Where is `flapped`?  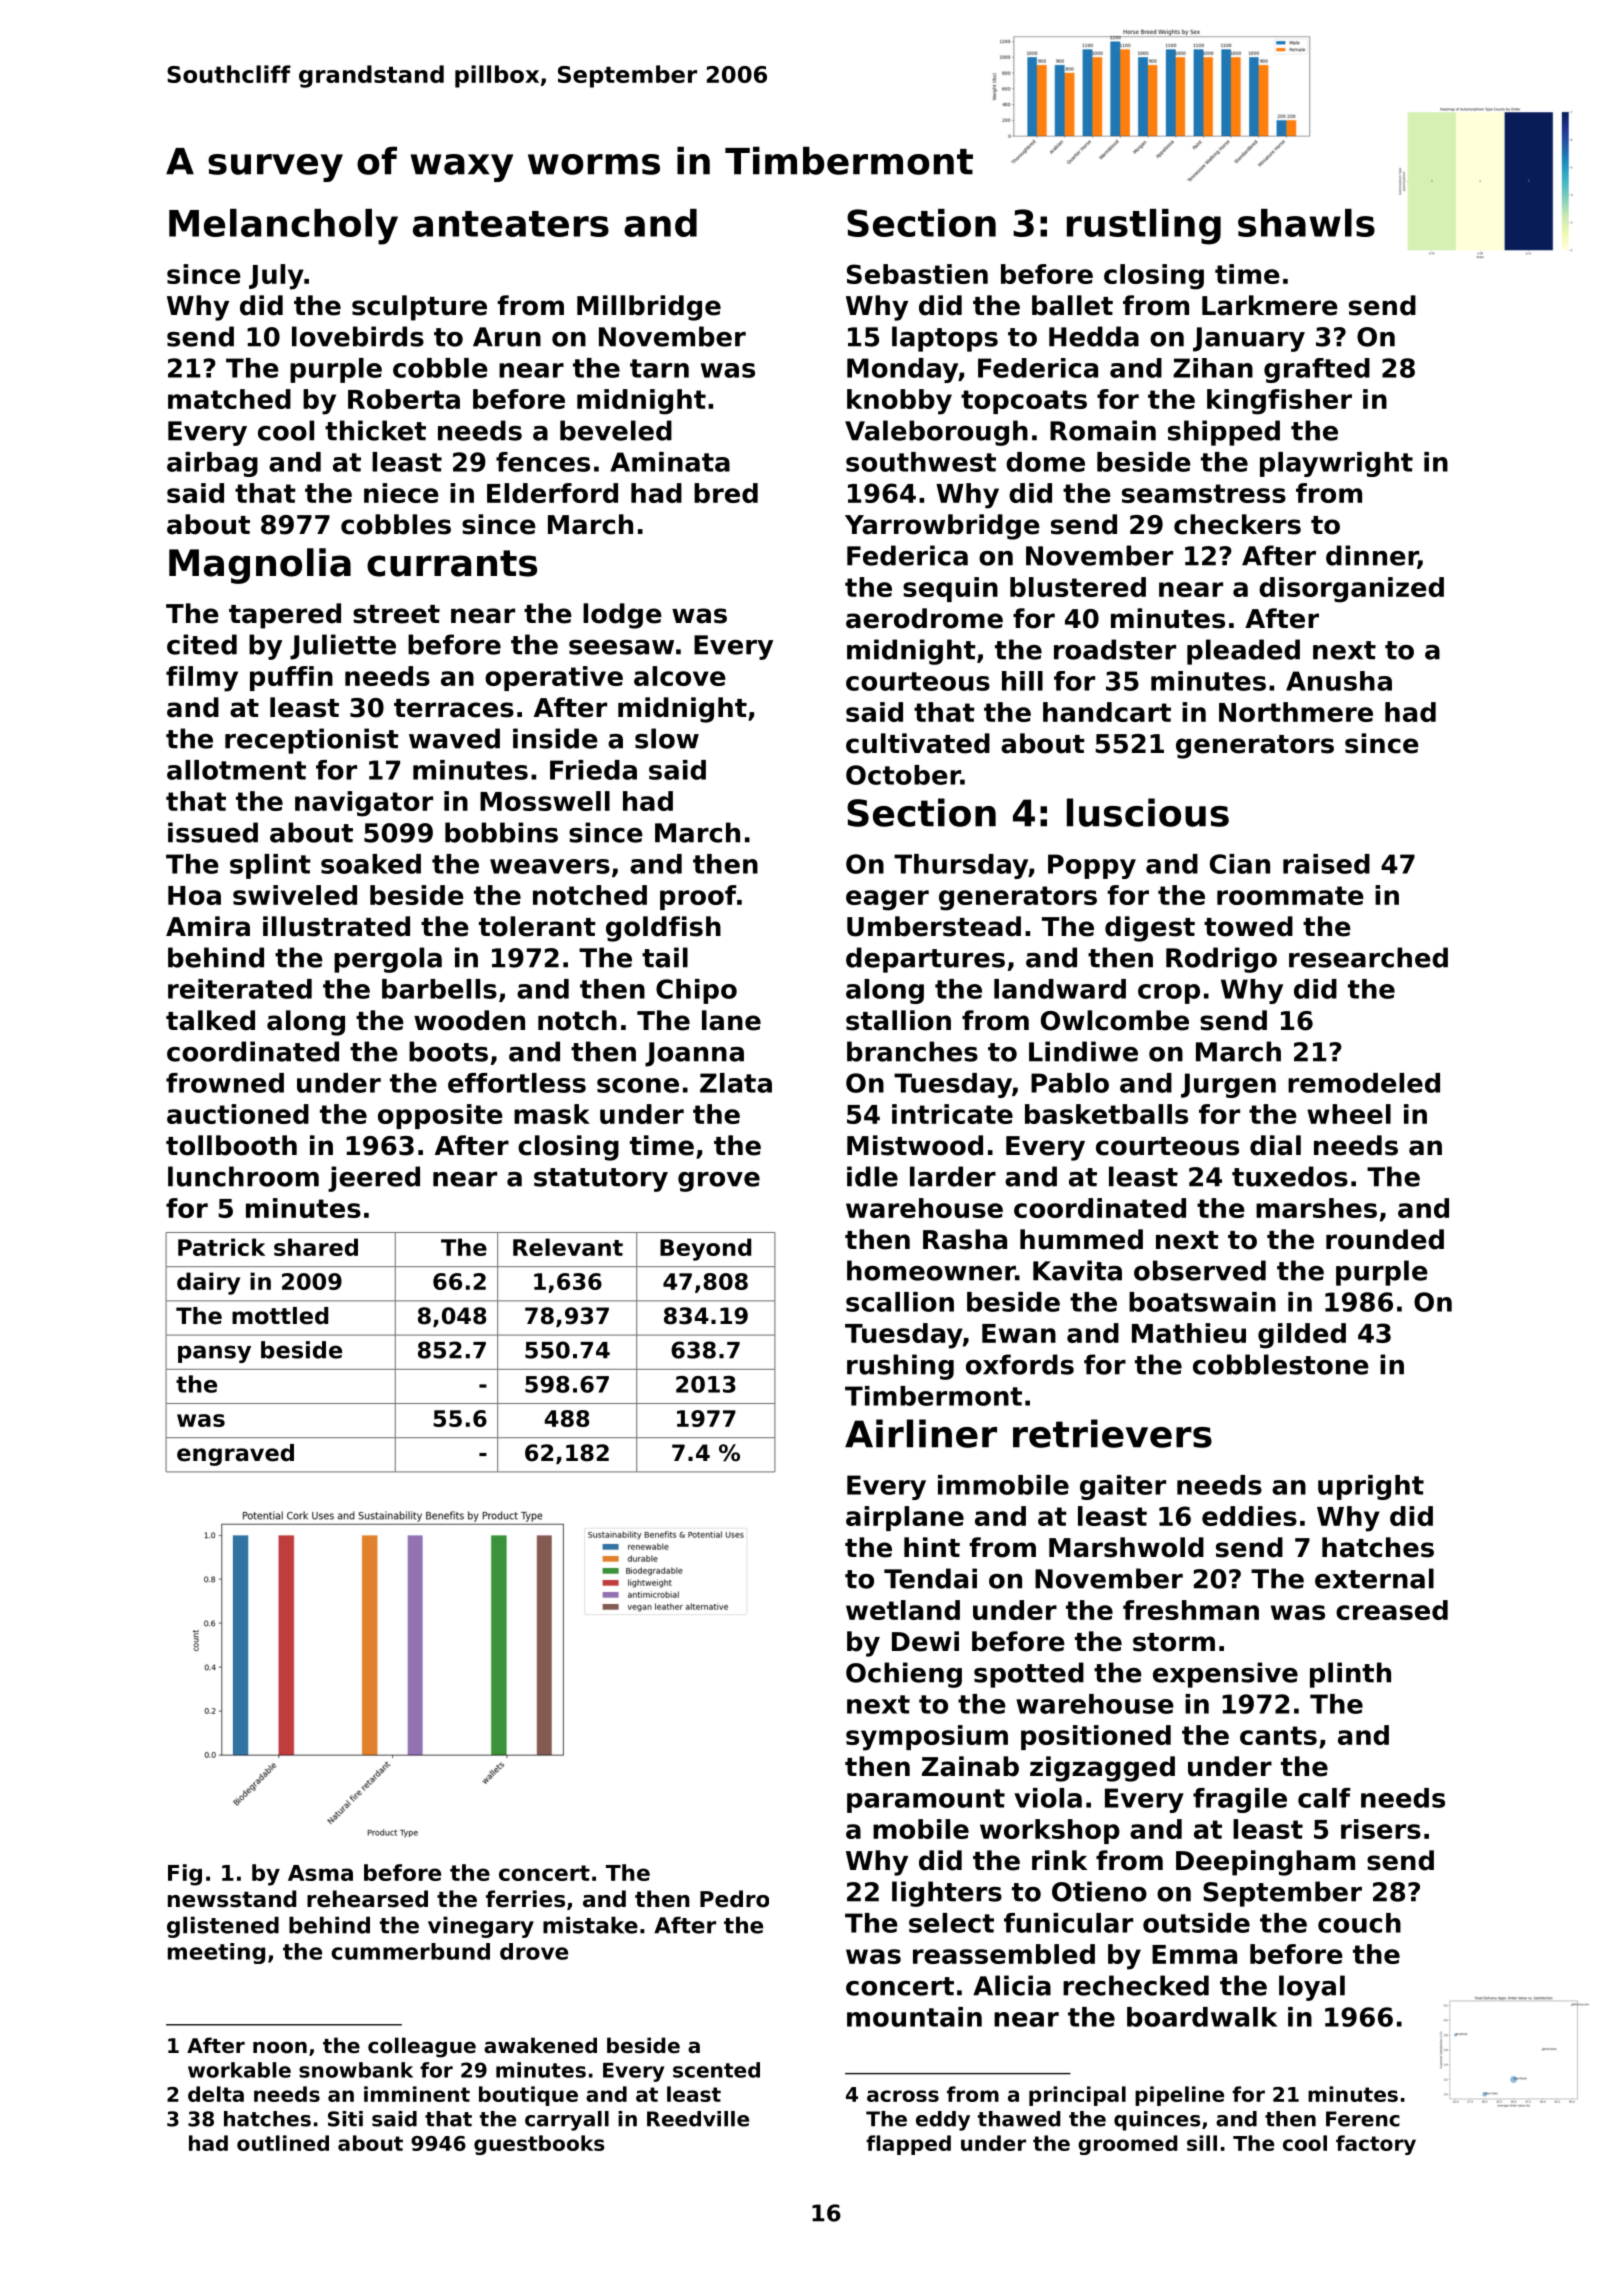 flapped is located at coordinates (908, 2145).
